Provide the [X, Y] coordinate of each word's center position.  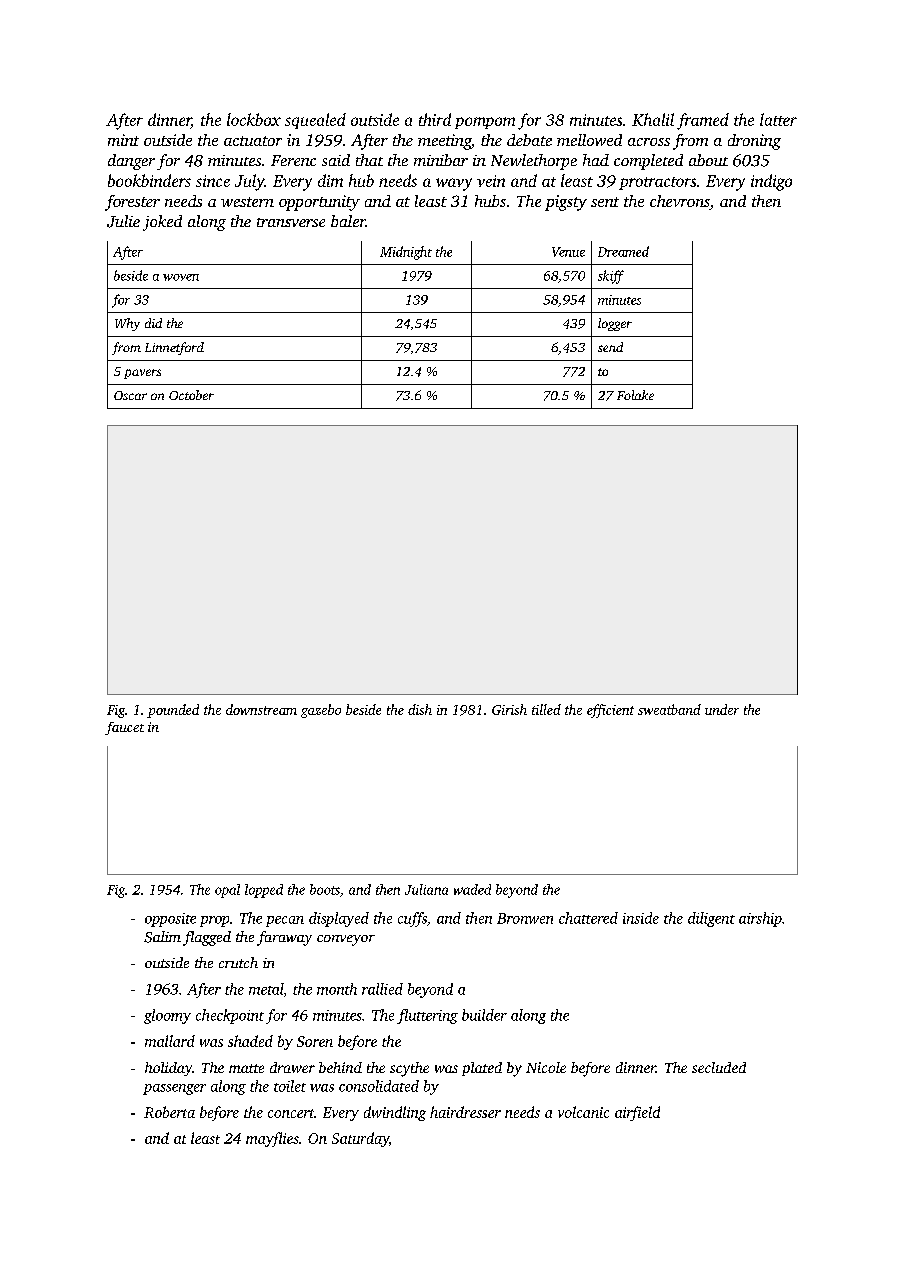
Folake [635, 395]
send [610, 347]
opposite [170, 920]
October [191, 395]
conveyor [346, 940]
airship [760, 919]
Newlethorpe [534, 162]
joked [162, 223]
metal [266, 989]
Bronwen [525, 918]
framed [703, 121]
